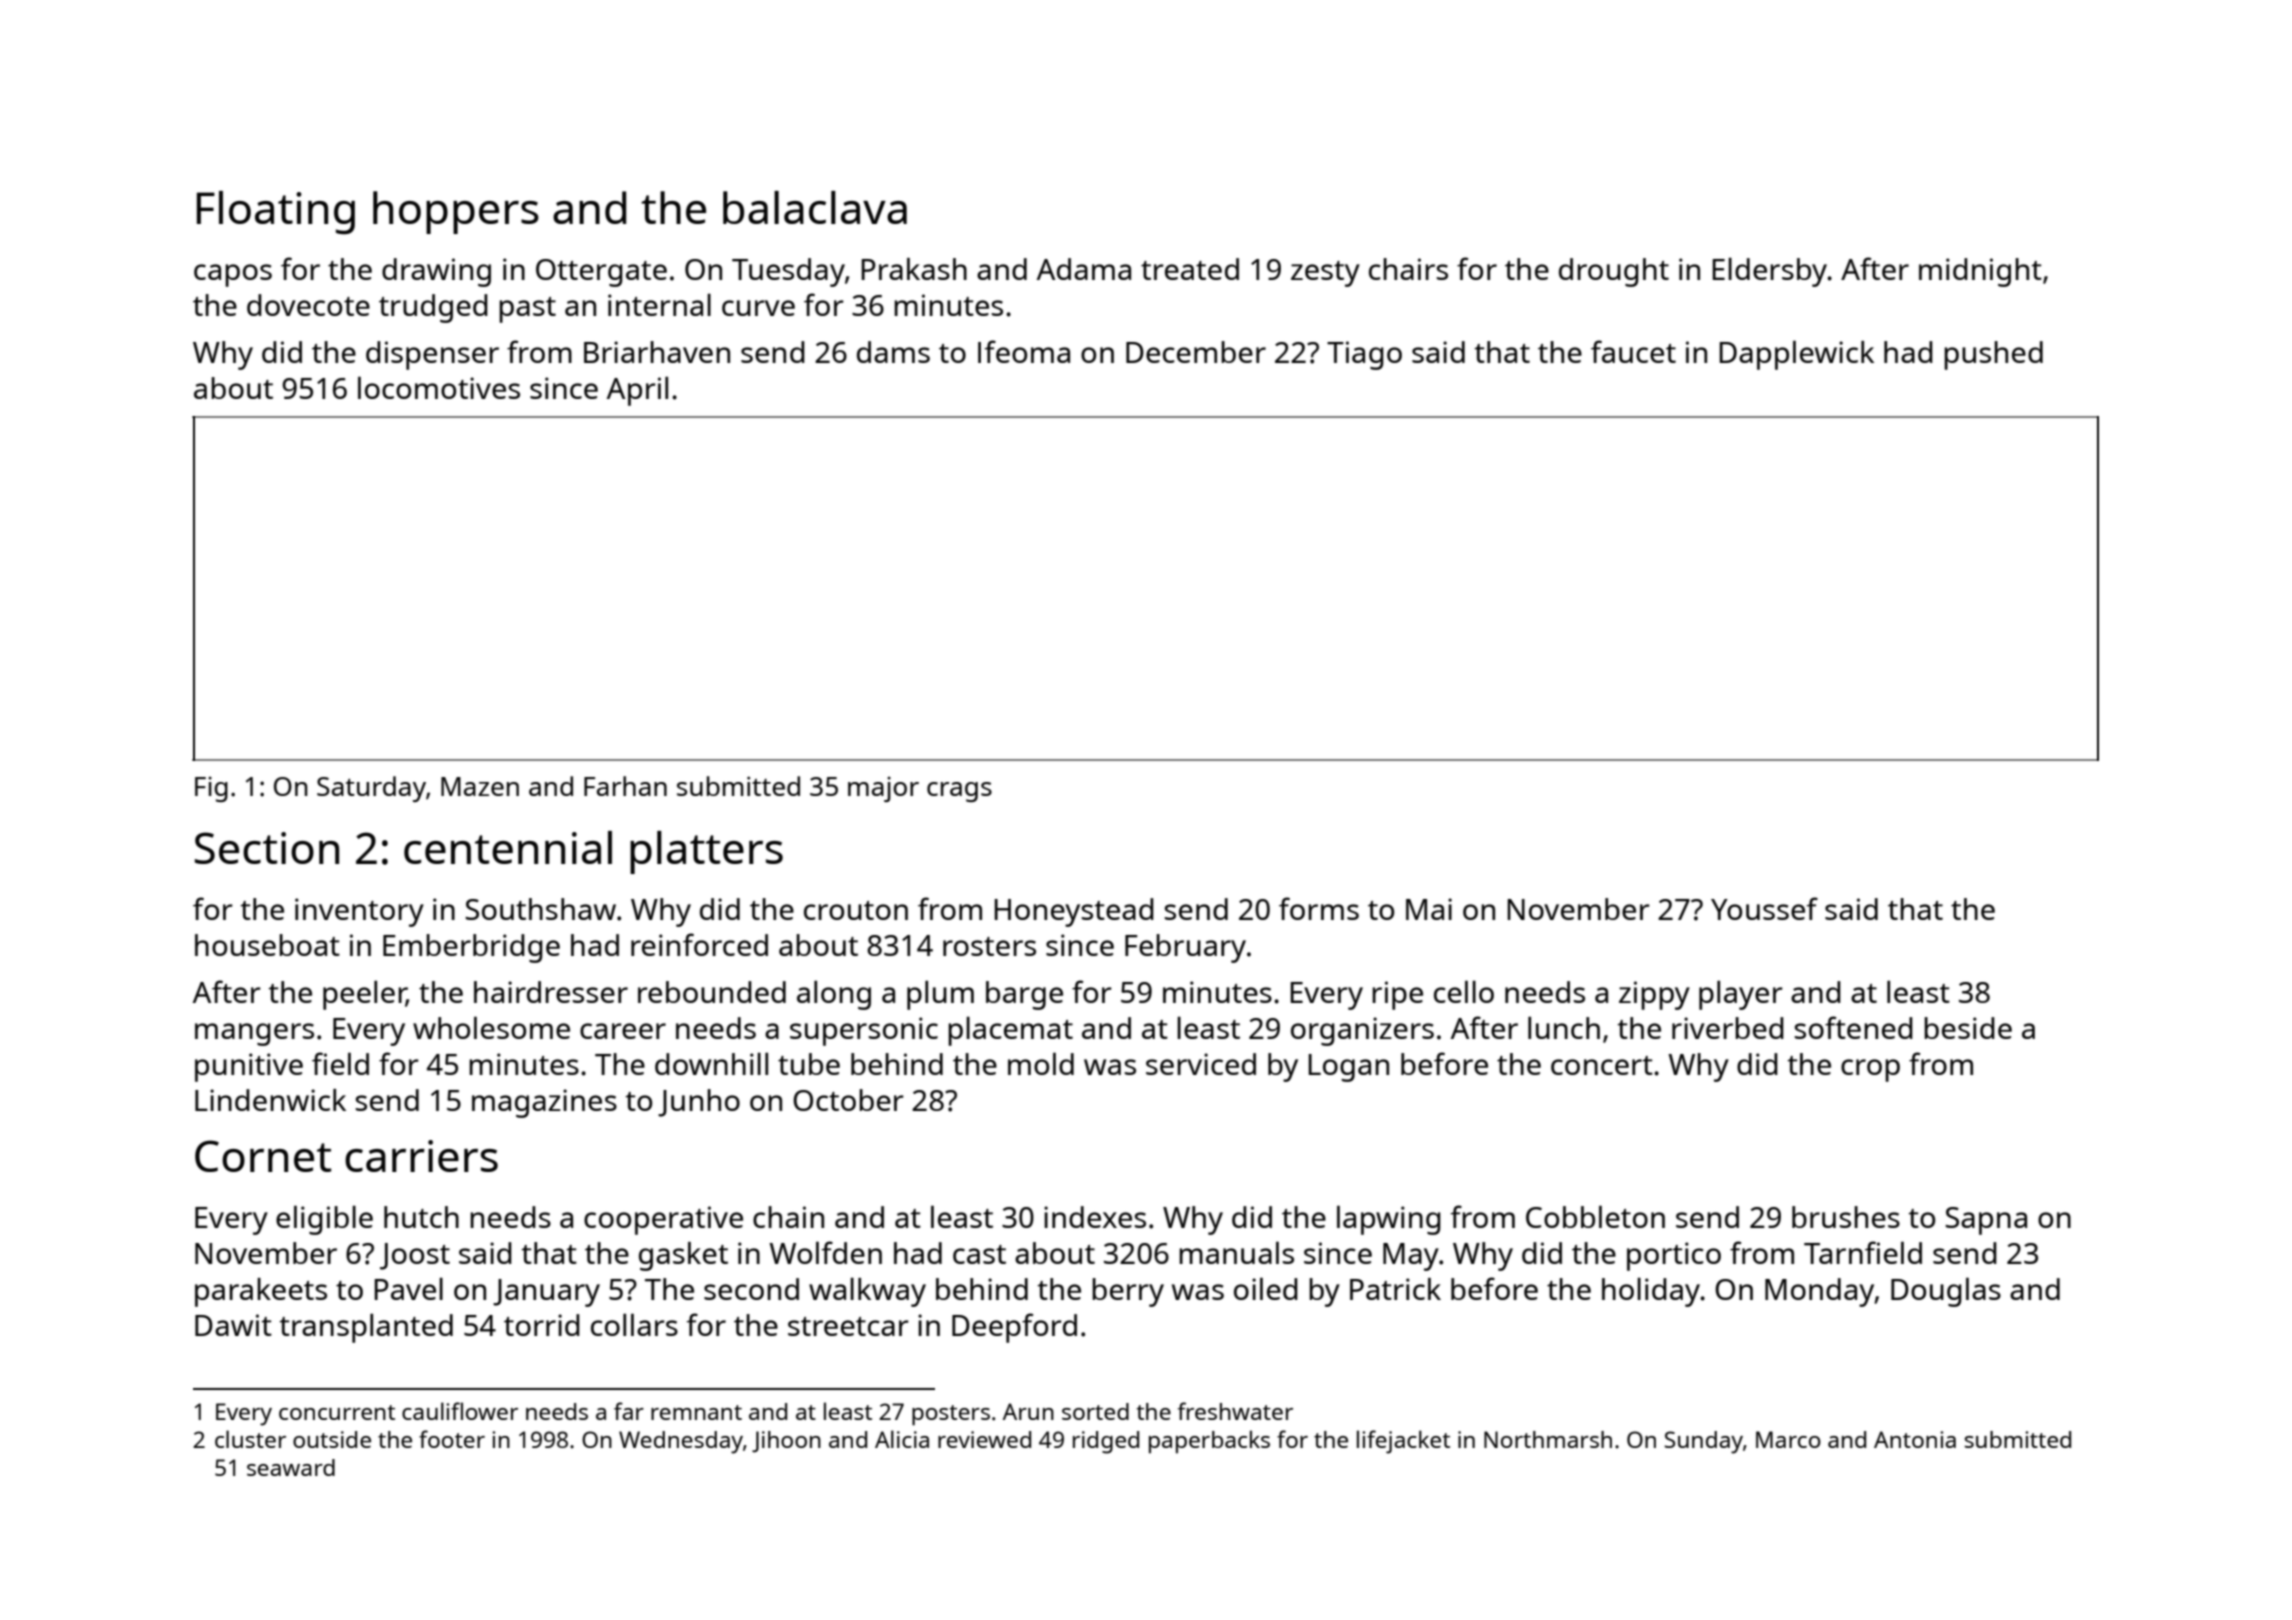 The height and width of the document is (1620, 2292). What do you see at coordinates (815, 207) in the document?
I see `balaclava` at bounding box center [815, 207].
